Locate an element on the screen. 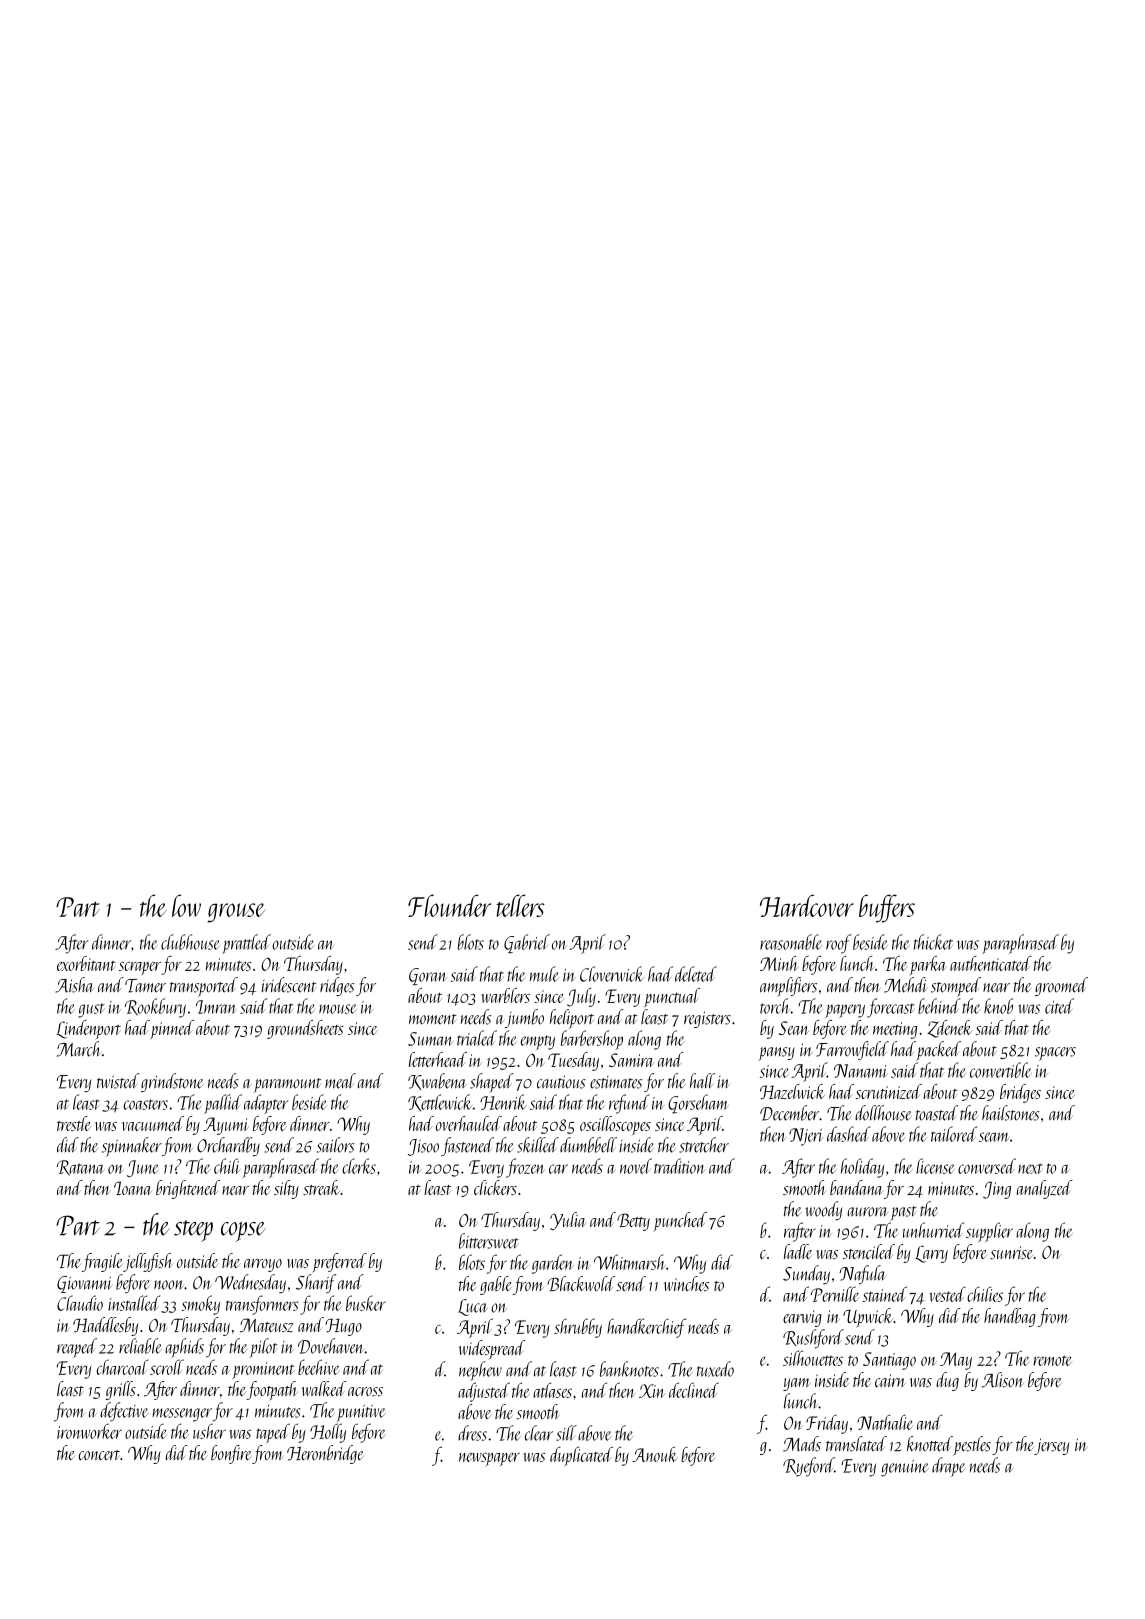 The width and height of the screenshot is (1145, 1619). roof is located at coordinates (838, 944).
